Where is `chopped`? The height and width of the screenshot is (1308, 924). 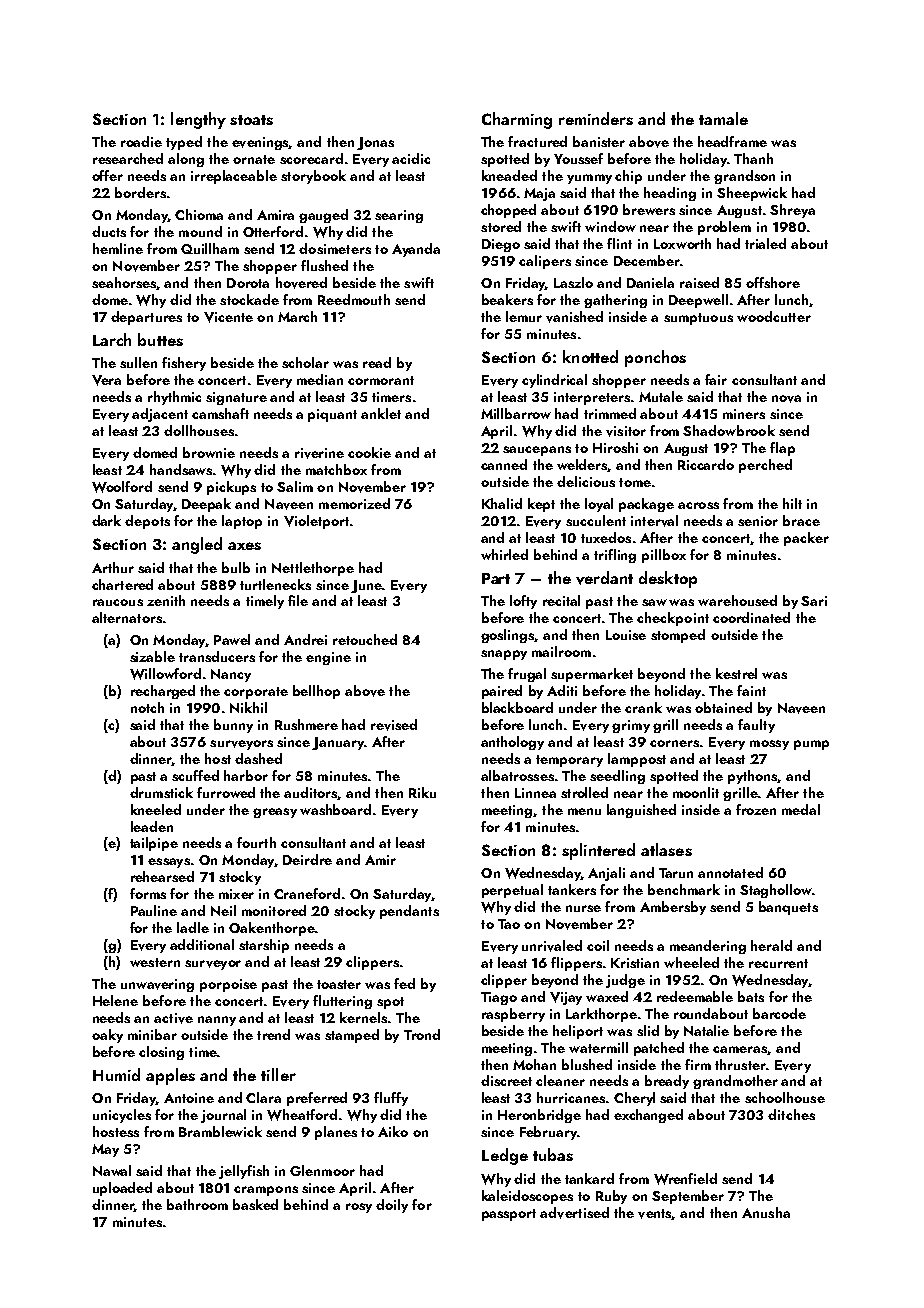 chopped is located at coordinates (508, 211).
